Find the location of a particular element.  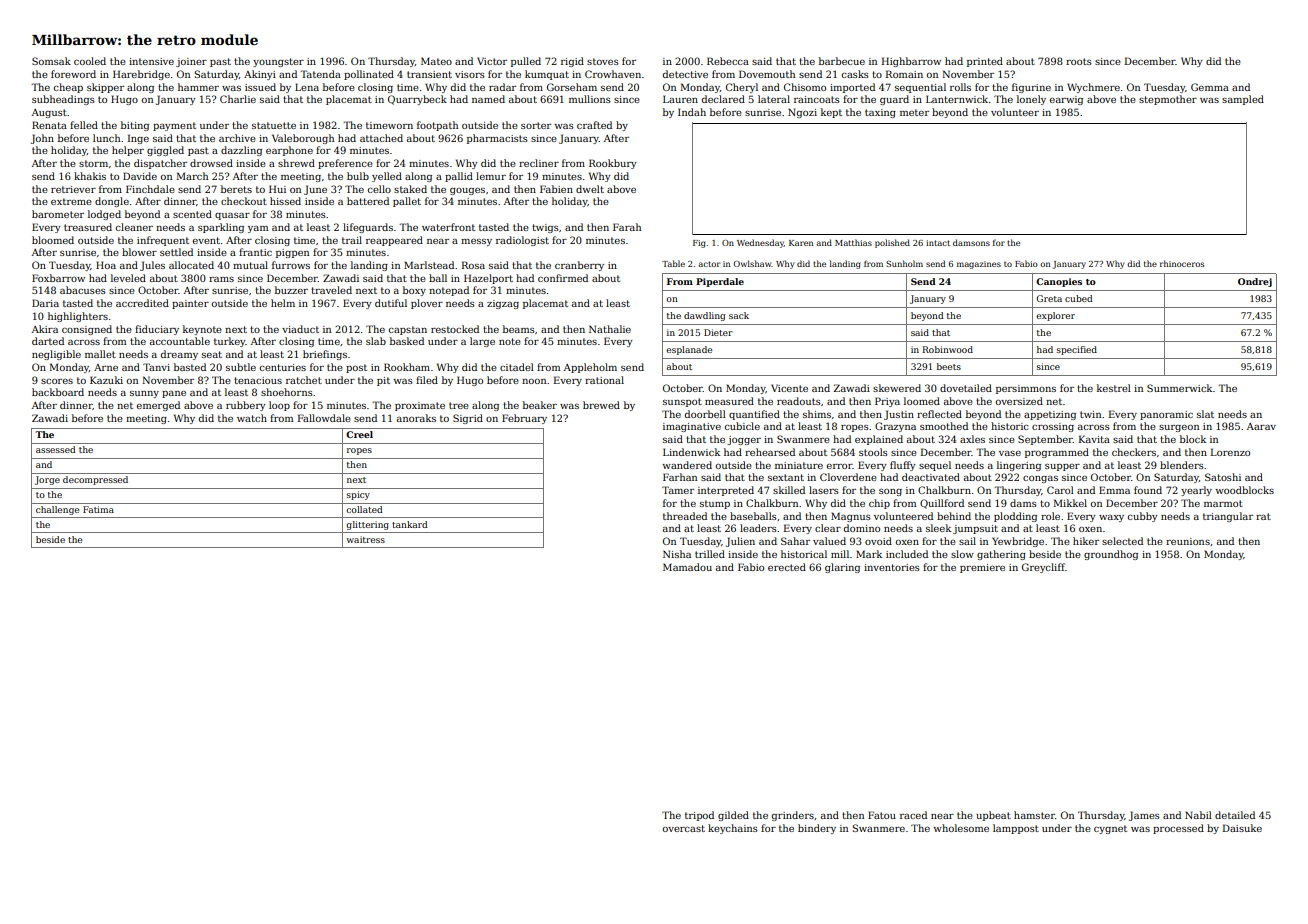

highlighters is located at coordinates (78, 317).
